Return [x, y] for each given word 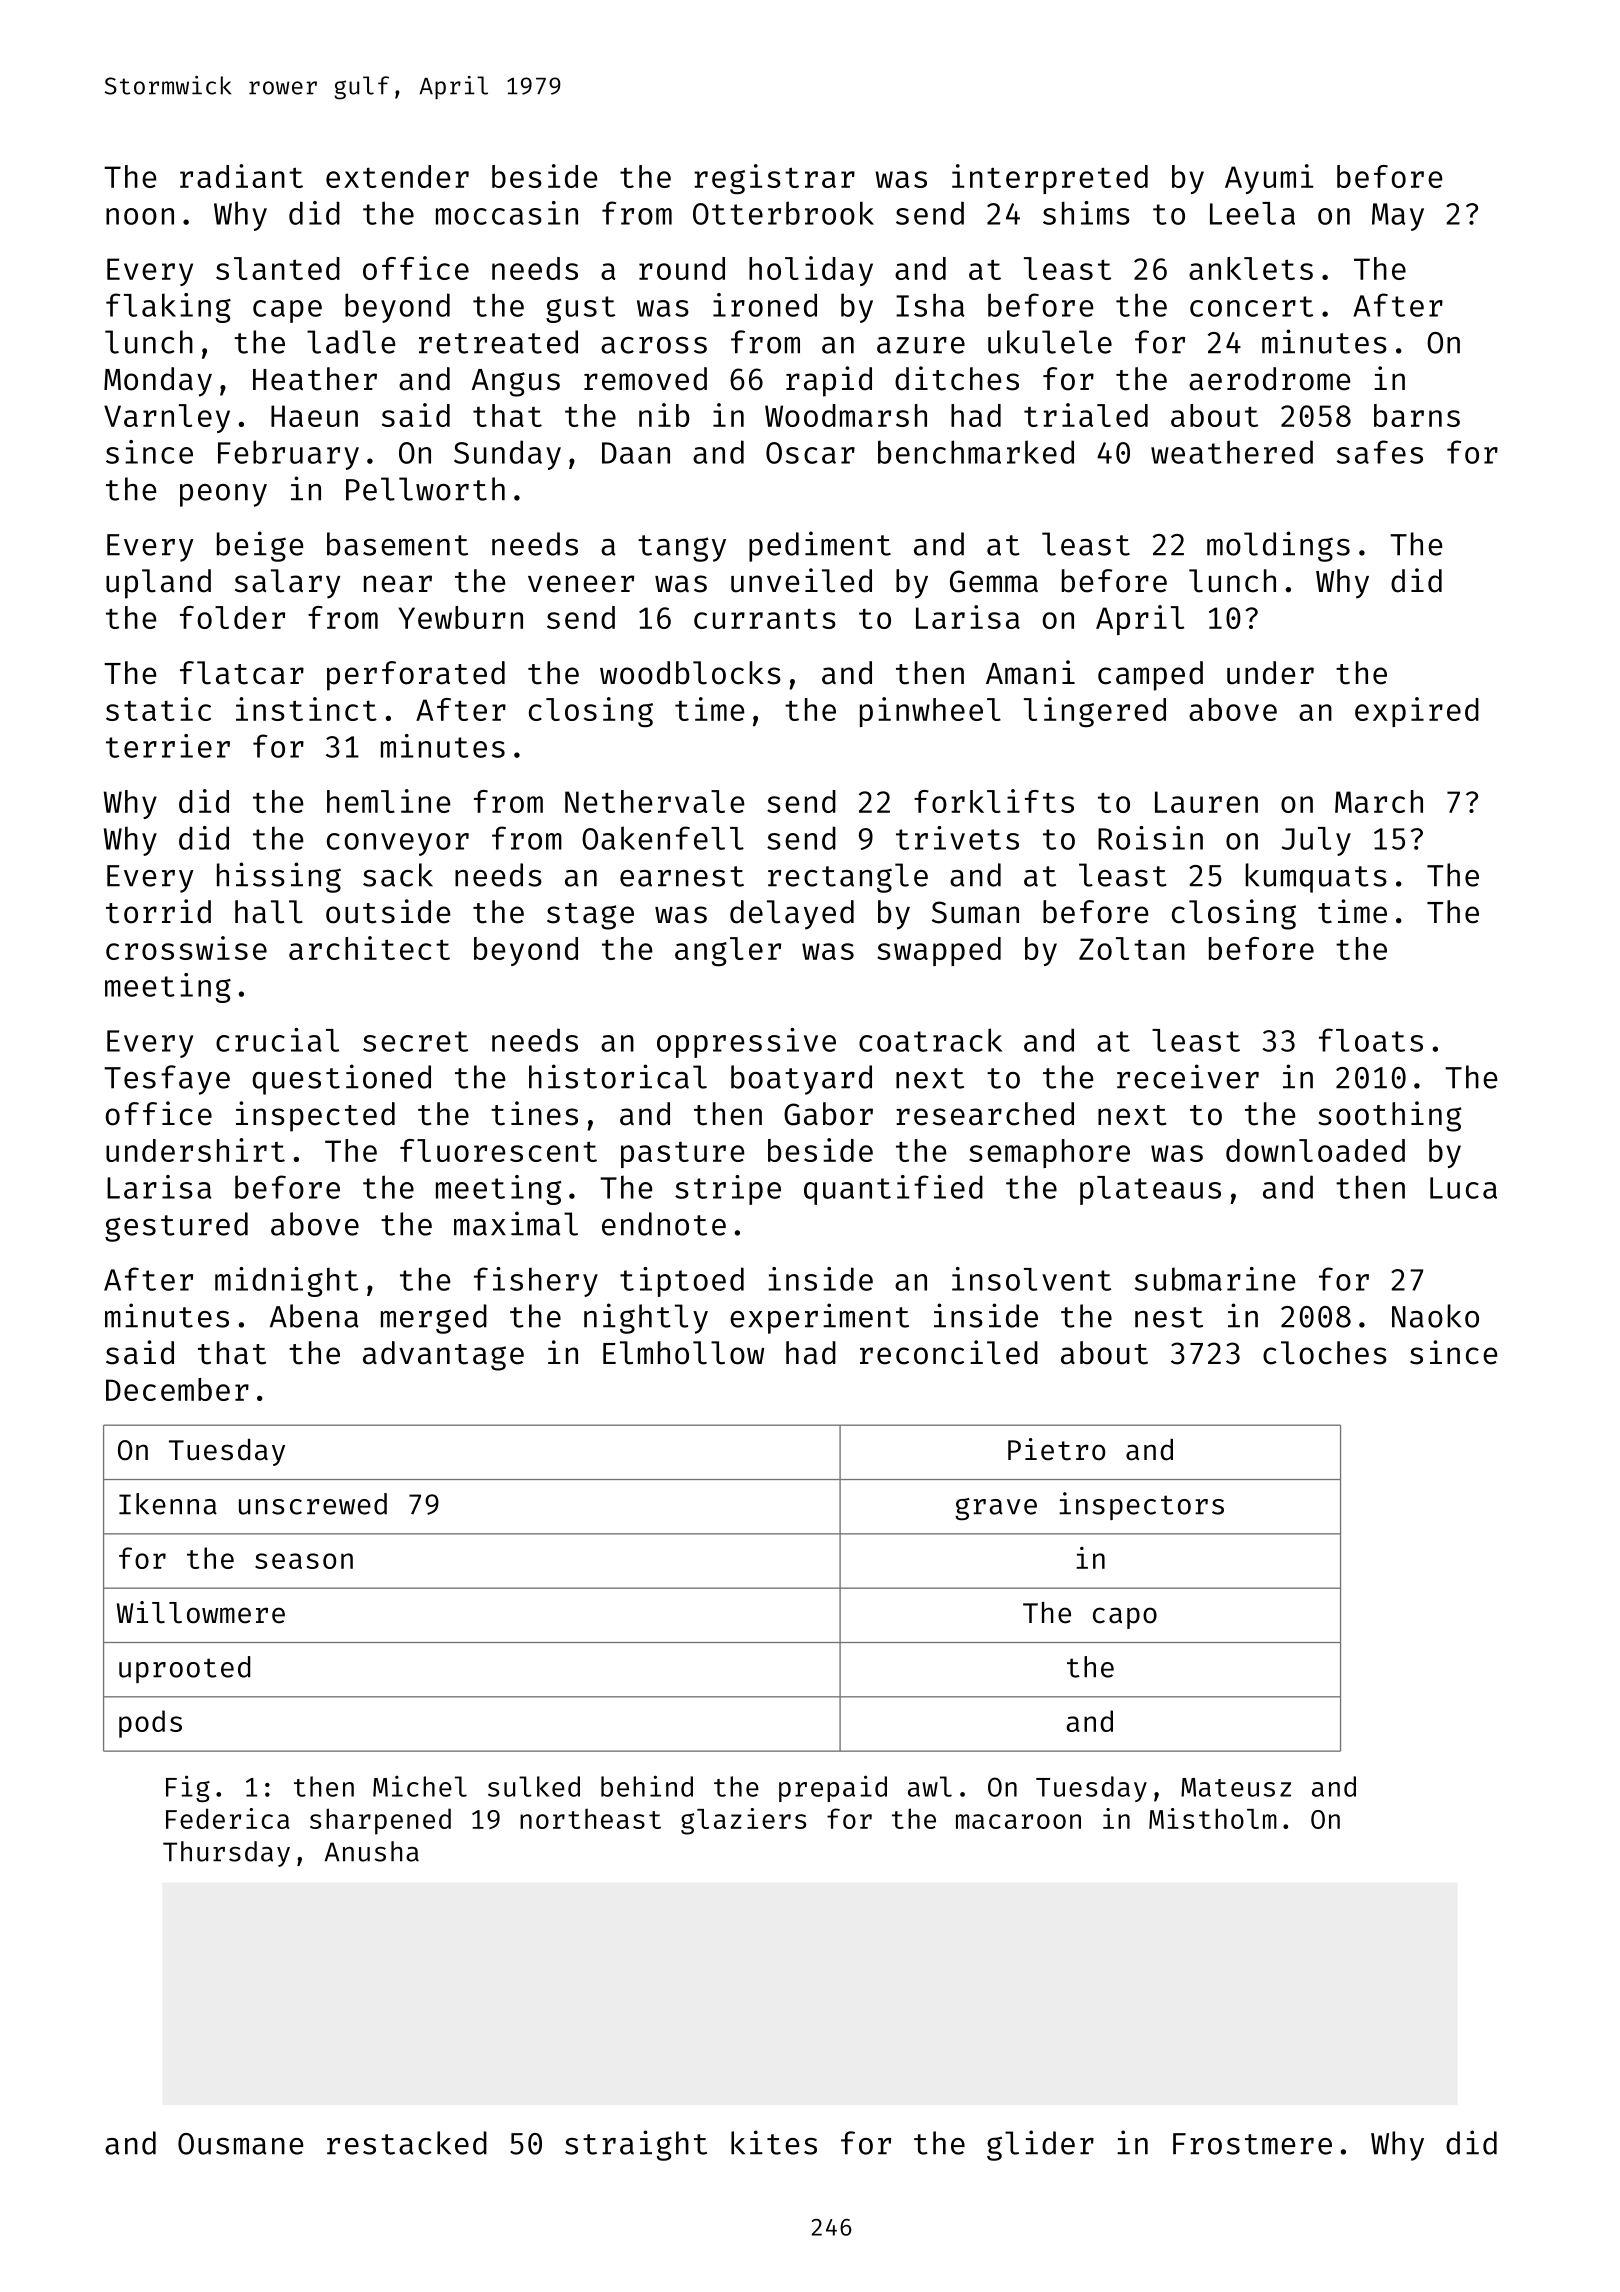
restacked [407, 2143]
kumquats [1316, 878]
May [1398, 217]
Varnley [167, 418]
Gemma [994, 581]
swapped [939, 951]
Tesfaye [167, 1080]
